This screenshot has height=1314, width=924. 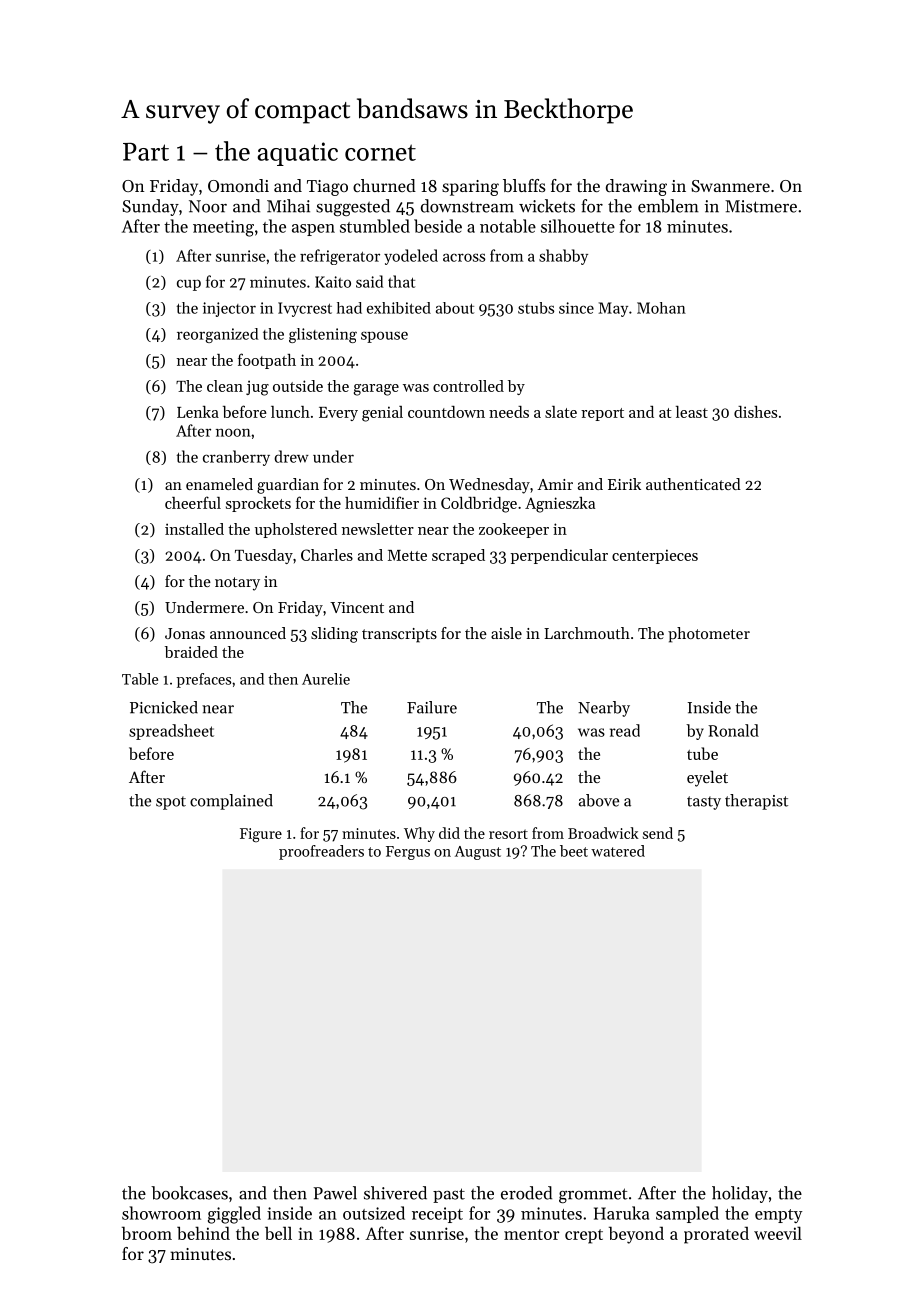 I want to click on resort, so click(x=508, y=834).
